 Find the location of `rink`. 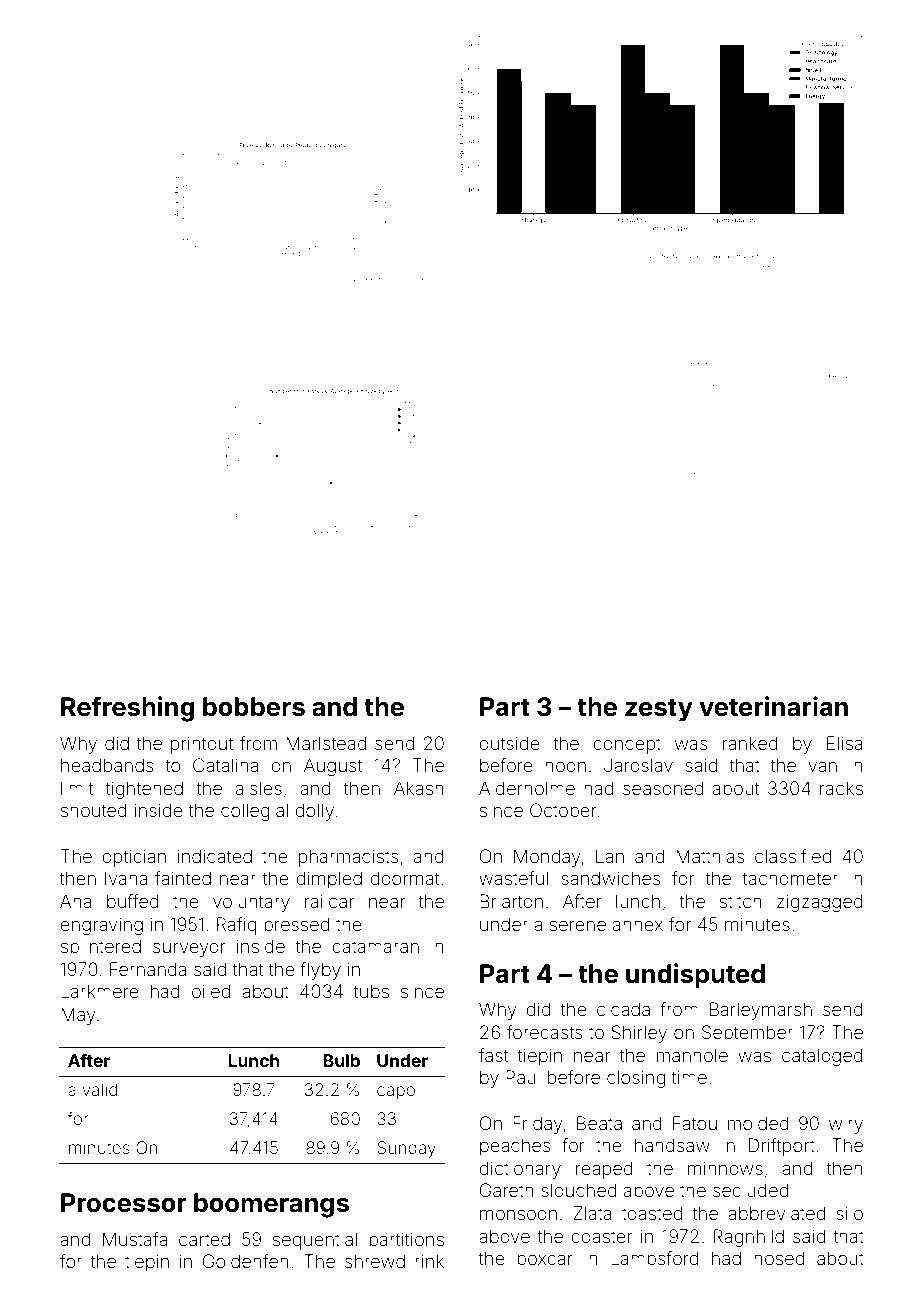

rink is located at coordinates (429, 1261).
